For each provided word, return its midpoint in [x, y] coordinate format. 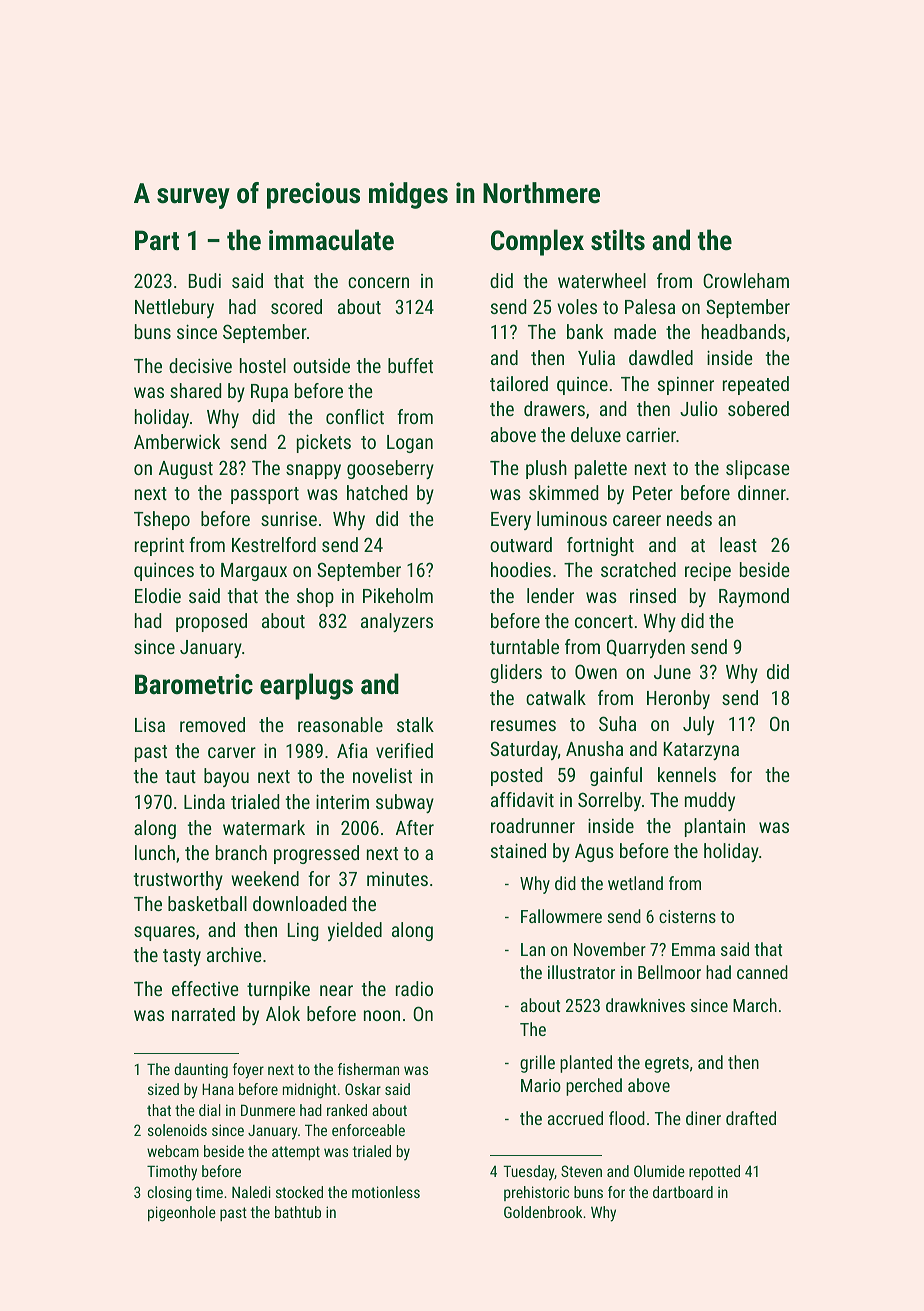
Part [157, 240]
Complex [537, 242]
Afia [352, 750]
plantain [715, 827]
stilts [618, 240]
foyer [248, 1071]
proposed [211, 622]
